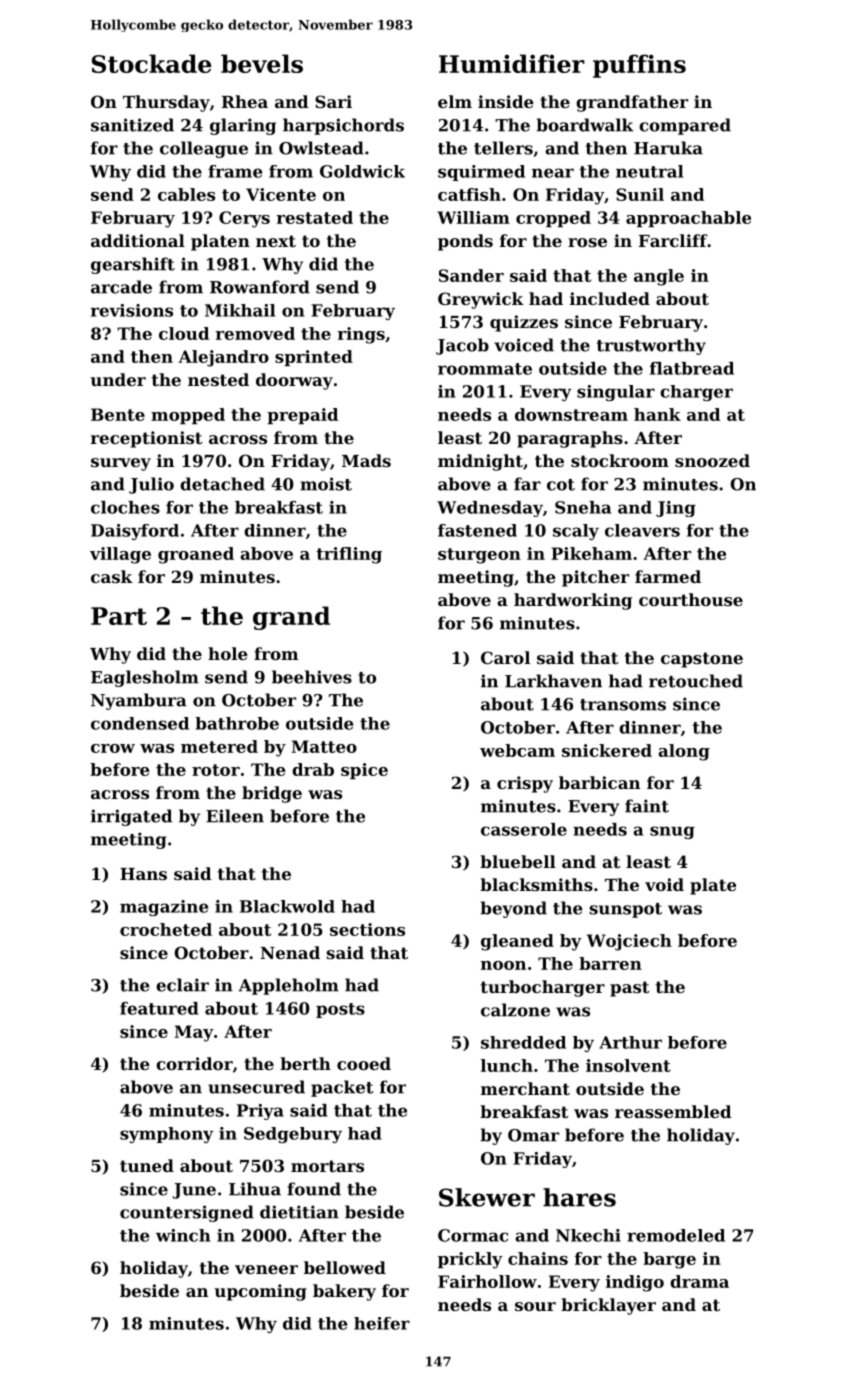 This screenshot has height=1400, width=849. I want to click on bevels, so click(262, 63).
